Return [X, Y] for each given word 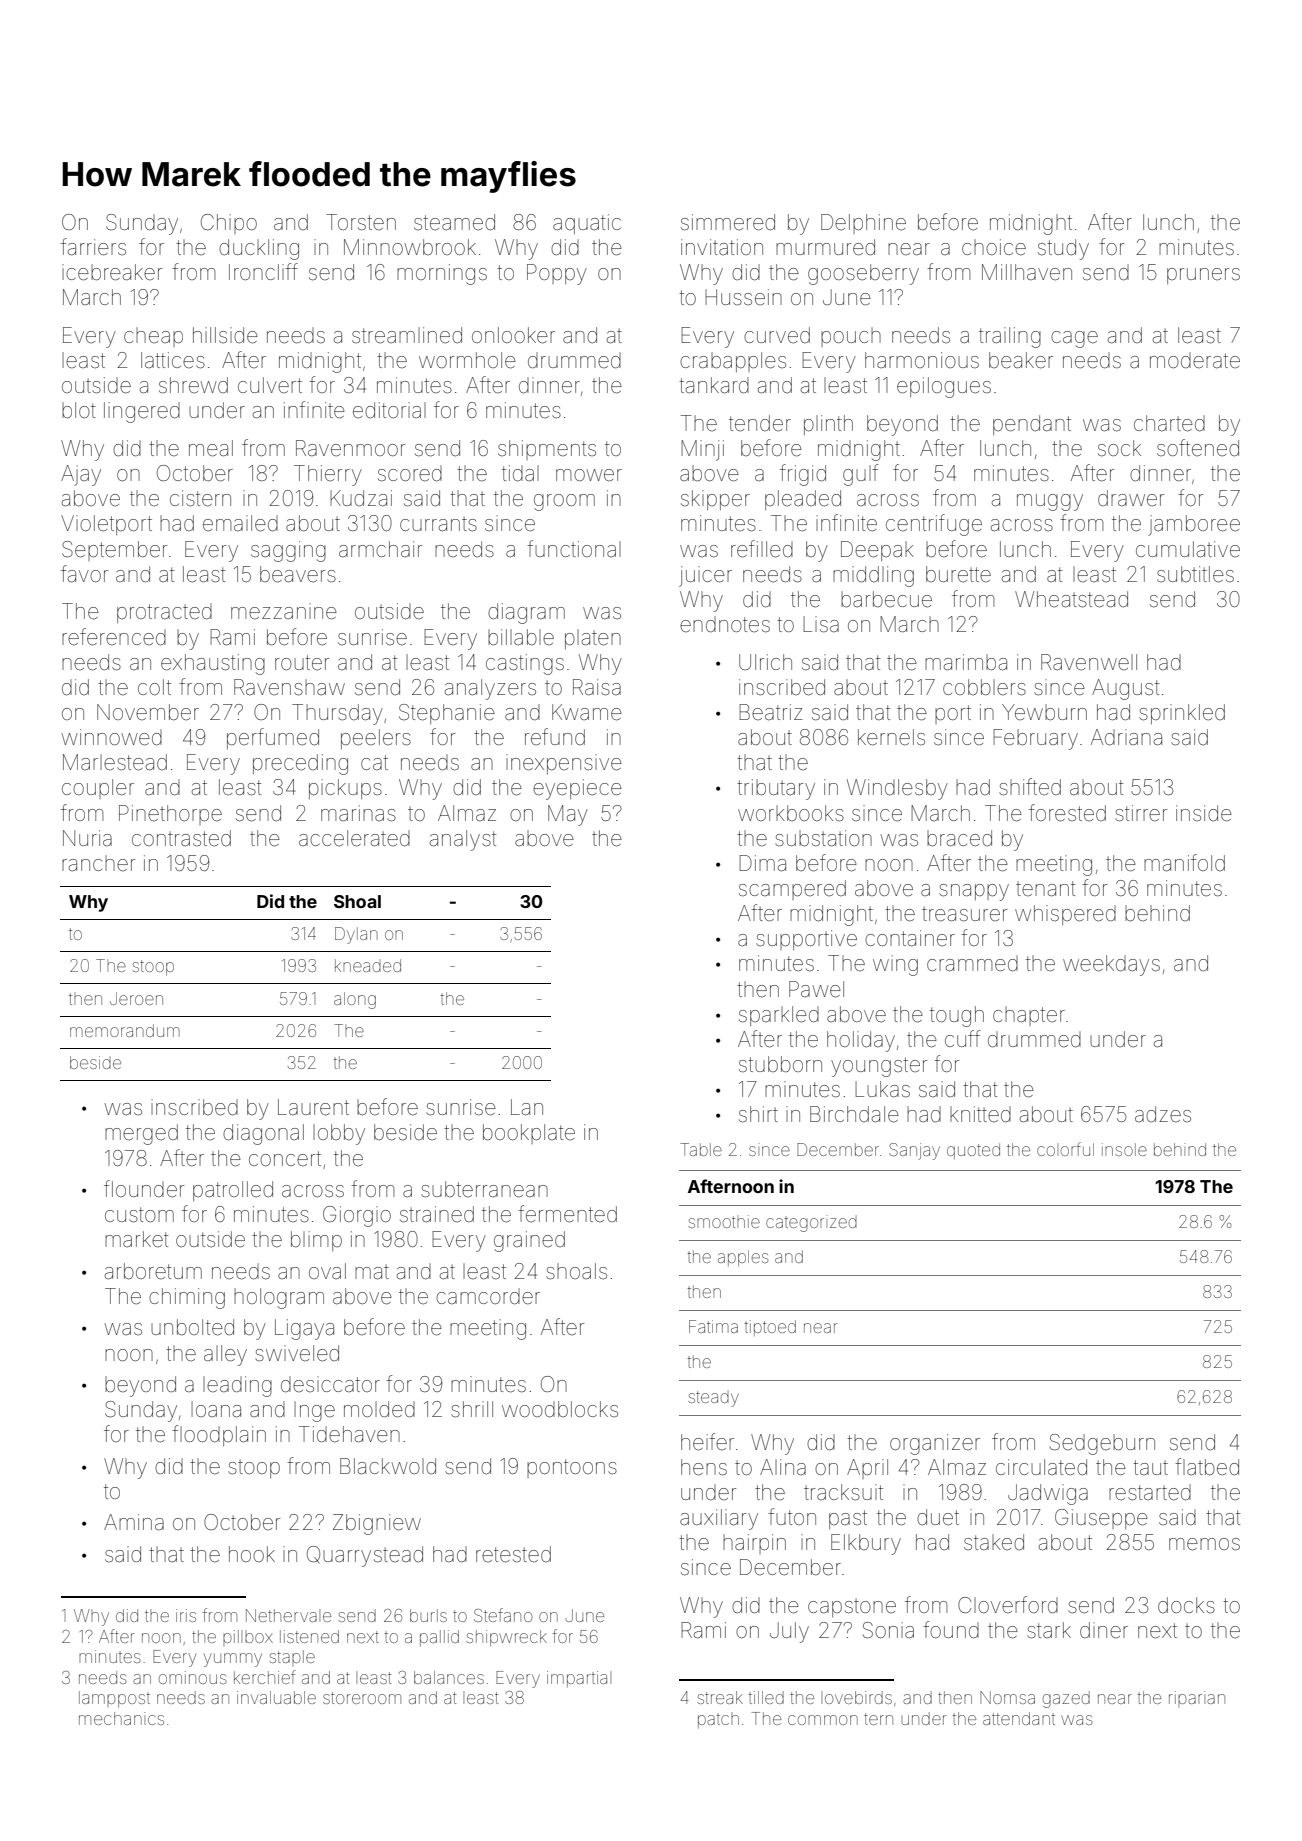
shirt [758, 1114]
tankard [714, 385]
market [137, 1239]
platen [593, 639]
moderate [1195, 360]
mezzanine [284, 611]
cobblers [984, 687]
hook [252, 1554]
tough [957, 1016]
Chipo [229, 224]
